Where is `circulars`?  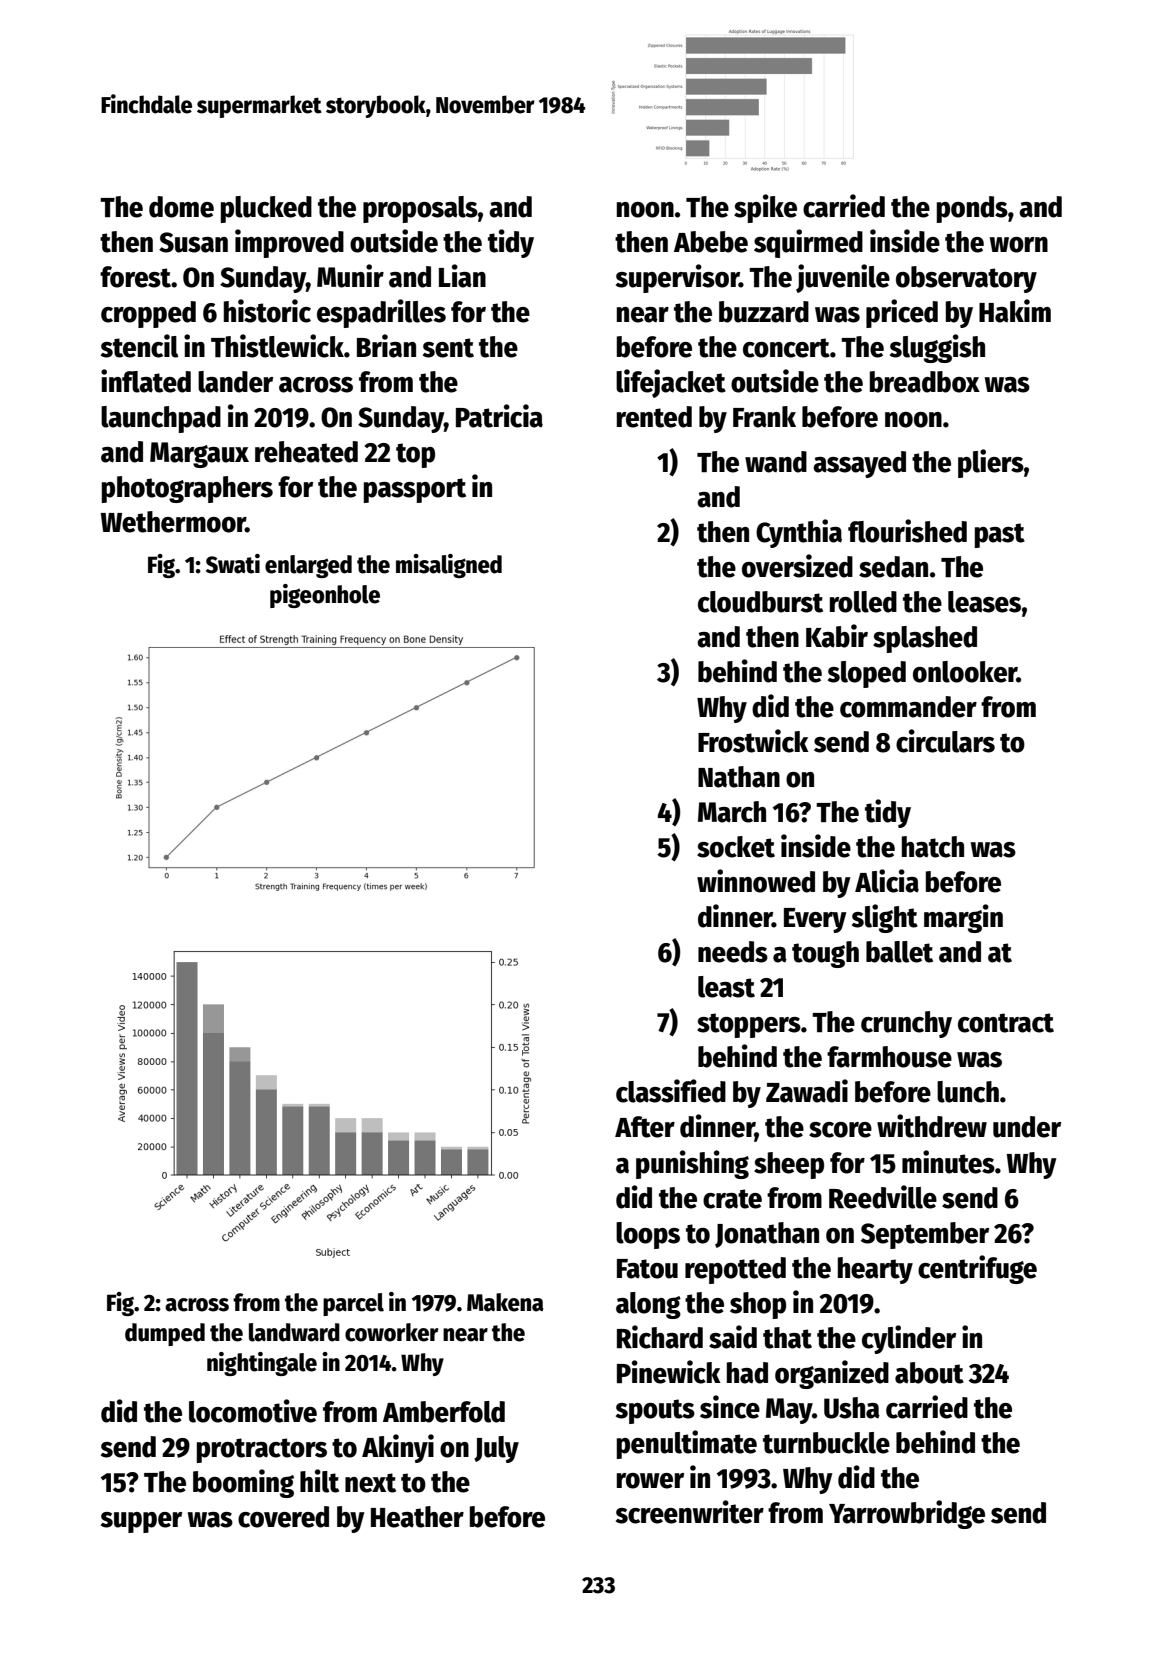 circulars is located at coordinates (945, 741).
